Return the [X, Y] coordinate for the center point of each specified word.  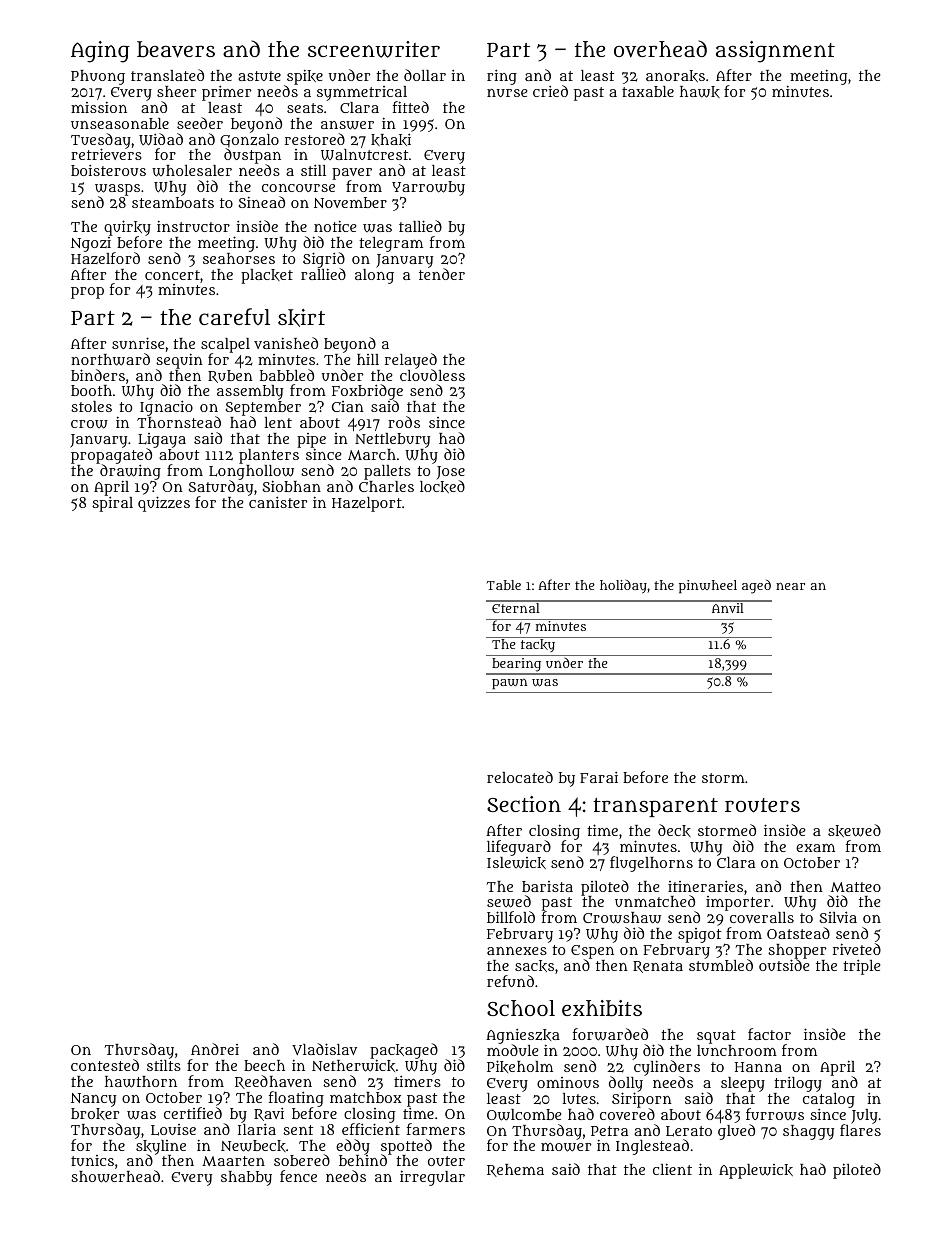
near [790, 586]
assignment [775, 52]
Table [504, 585]
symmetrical [362, 93]
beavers [176, 49]
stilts [164, 1065]
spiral [112, 504]
